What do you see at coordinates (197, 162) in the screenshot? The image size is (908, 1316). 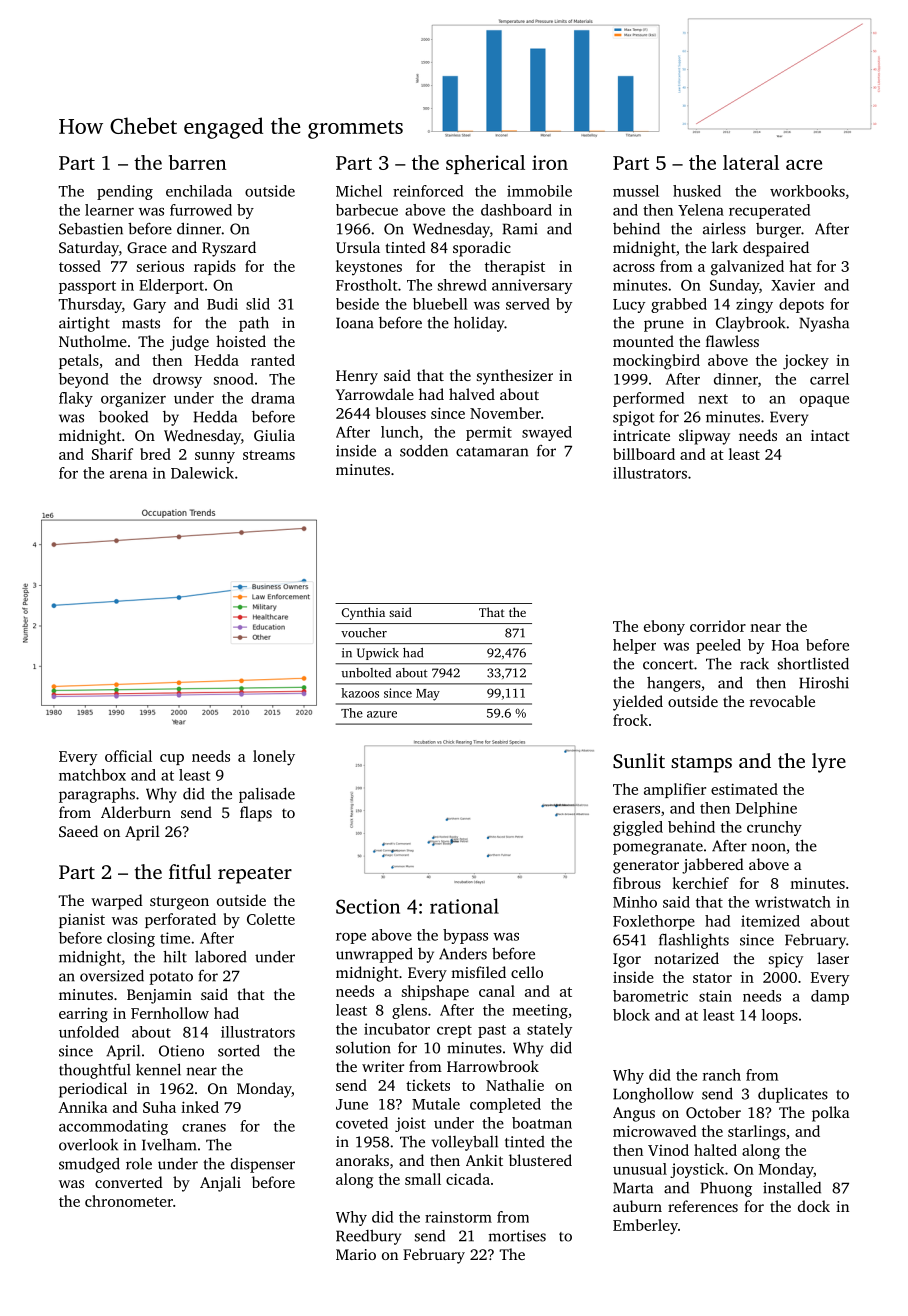 I see `barren` at bounding box center [197, 162].
